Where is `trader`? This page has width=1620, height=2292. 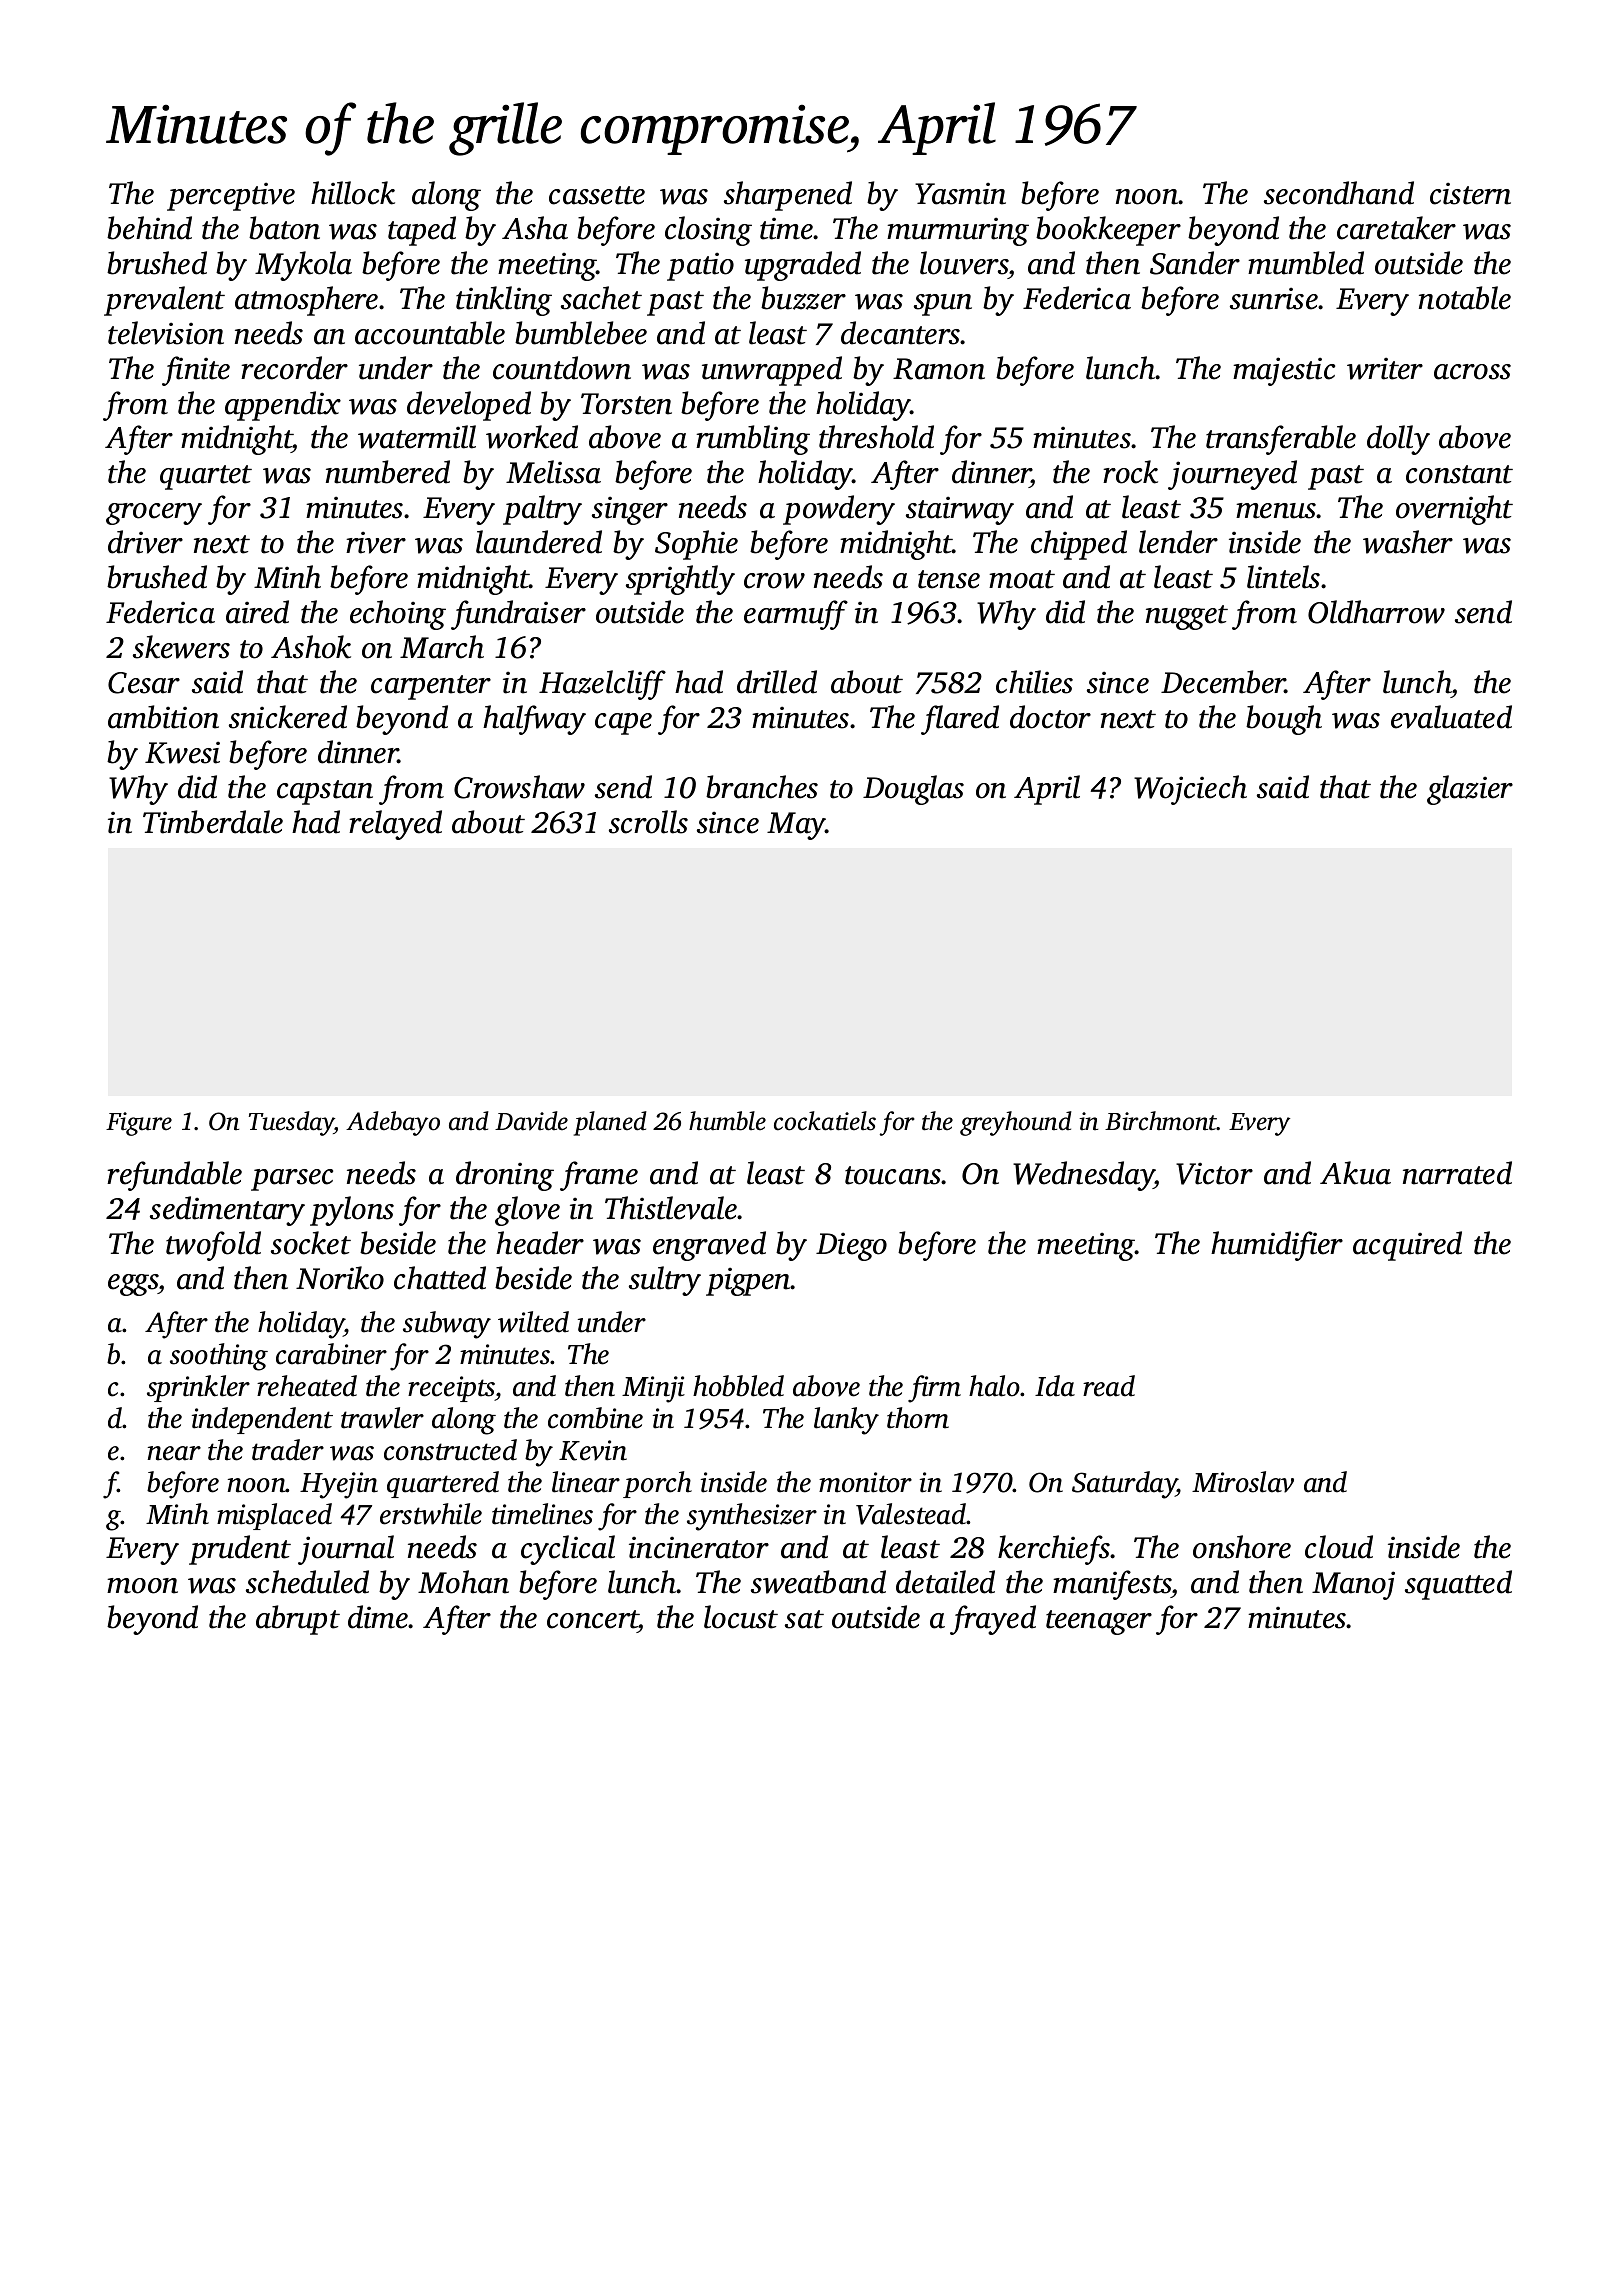
trader is located at coordinates (288, 1450).
